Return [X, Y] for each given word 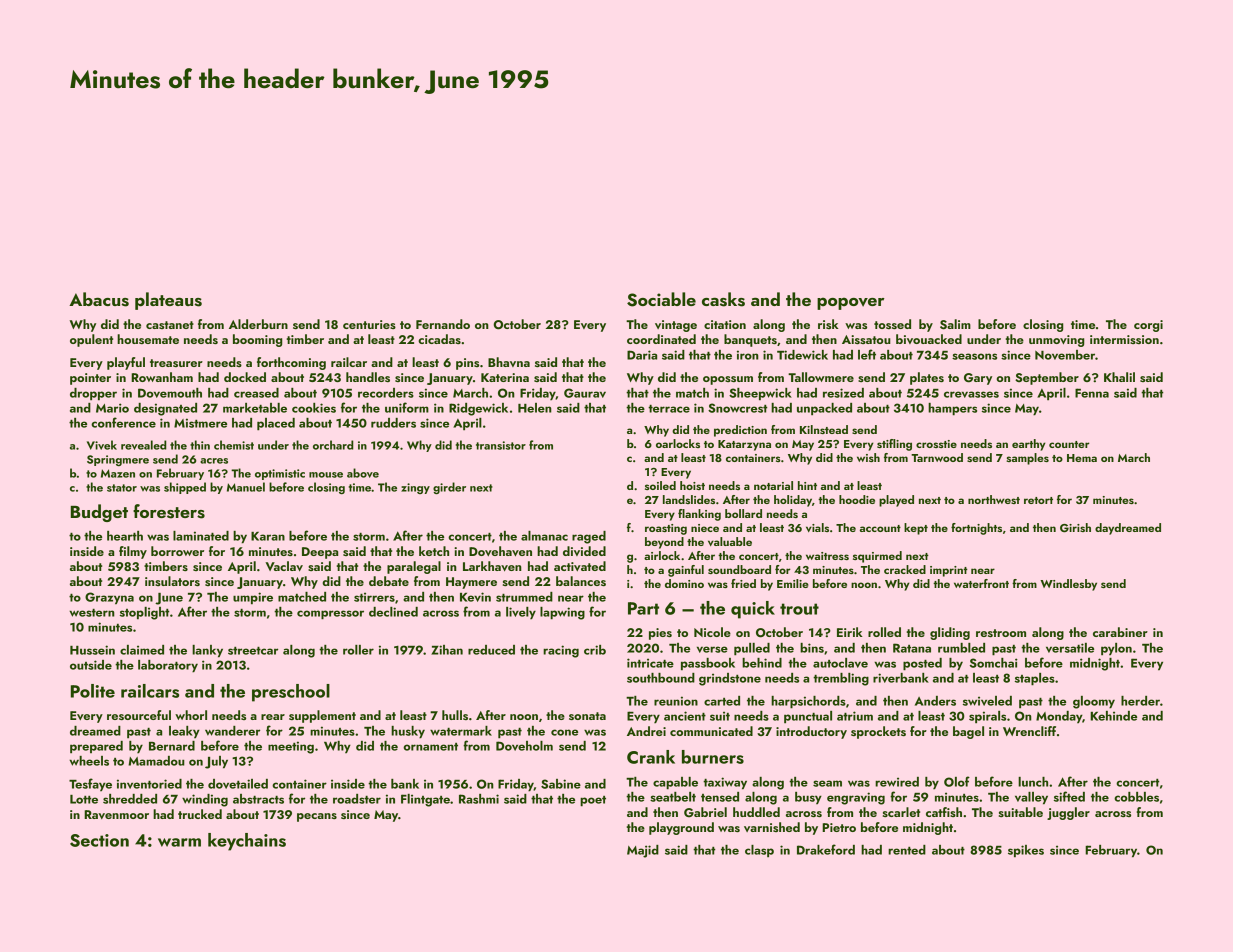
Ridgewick [478, 409]
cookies [314, 408]
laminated [201, 536]
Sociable [661, 299]
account [880, 528]
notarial [773, 485]
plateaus [168, 301]
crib [595, 650]
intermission [1124, 339]
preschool [291, 693]
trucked [200, 814]
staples [1035, 679]
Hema [1082, 458]
